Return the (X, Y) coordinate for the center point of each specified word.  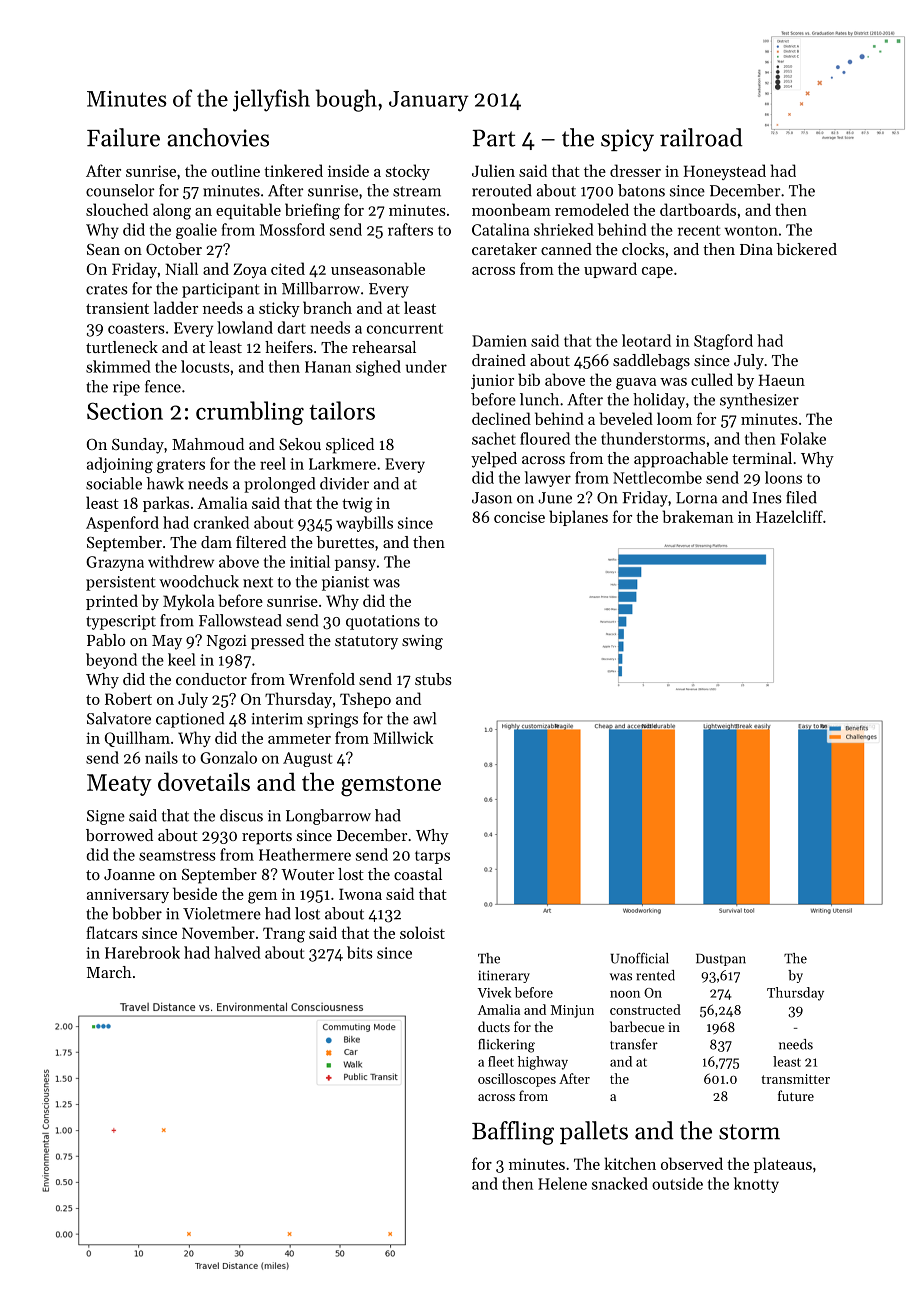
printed (112, 602)
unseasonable (378, 268)
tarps (432, 857)
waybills (364, 524)
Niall (181, 268)
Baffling (513, 1133)
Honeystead (725, 172)
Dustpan (721, 960)
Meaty (119, 785)
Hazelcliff (789, 516)
